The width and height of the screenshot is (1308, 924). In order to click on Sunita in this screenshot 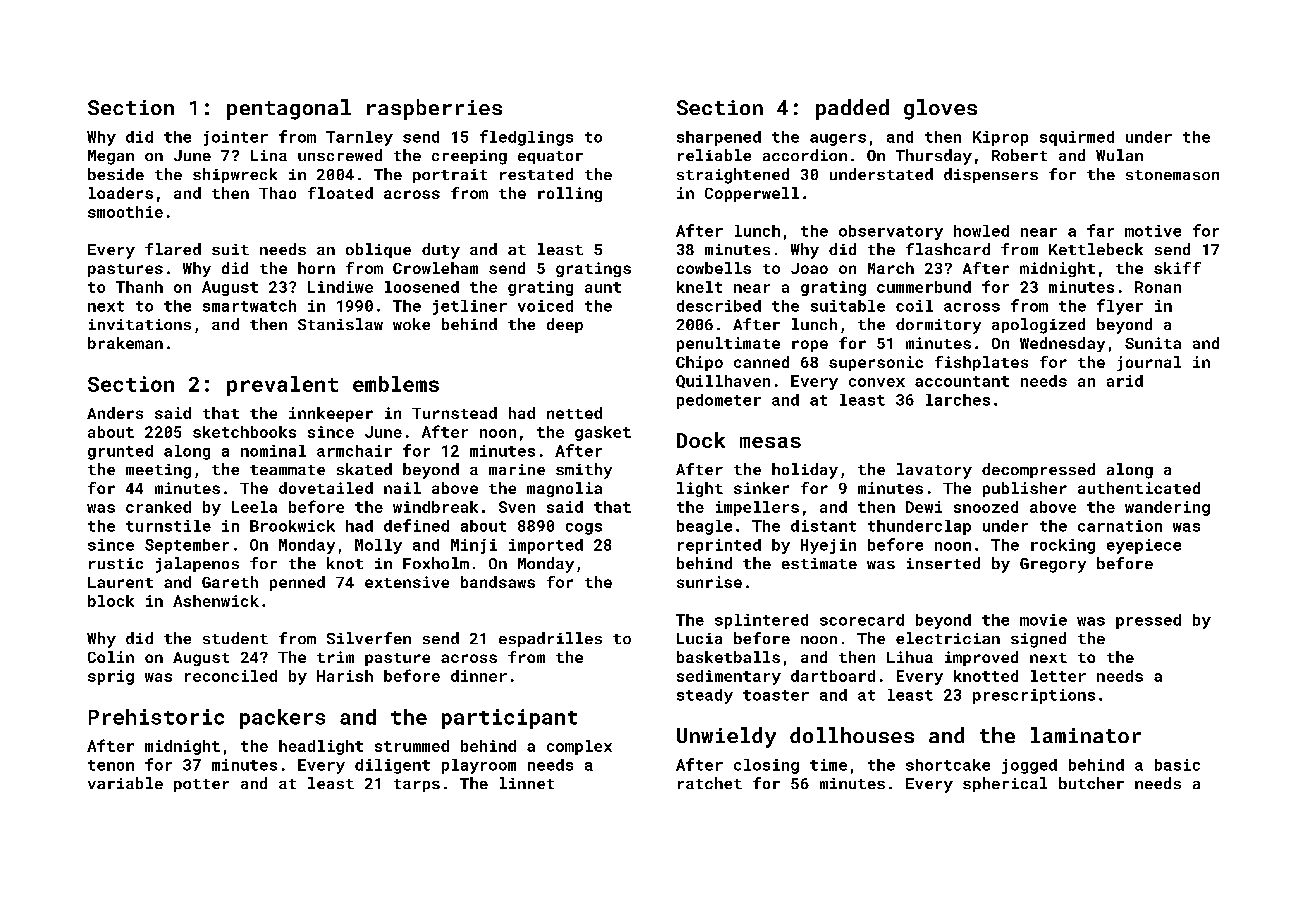, I will do `click(1153, 343)`.
